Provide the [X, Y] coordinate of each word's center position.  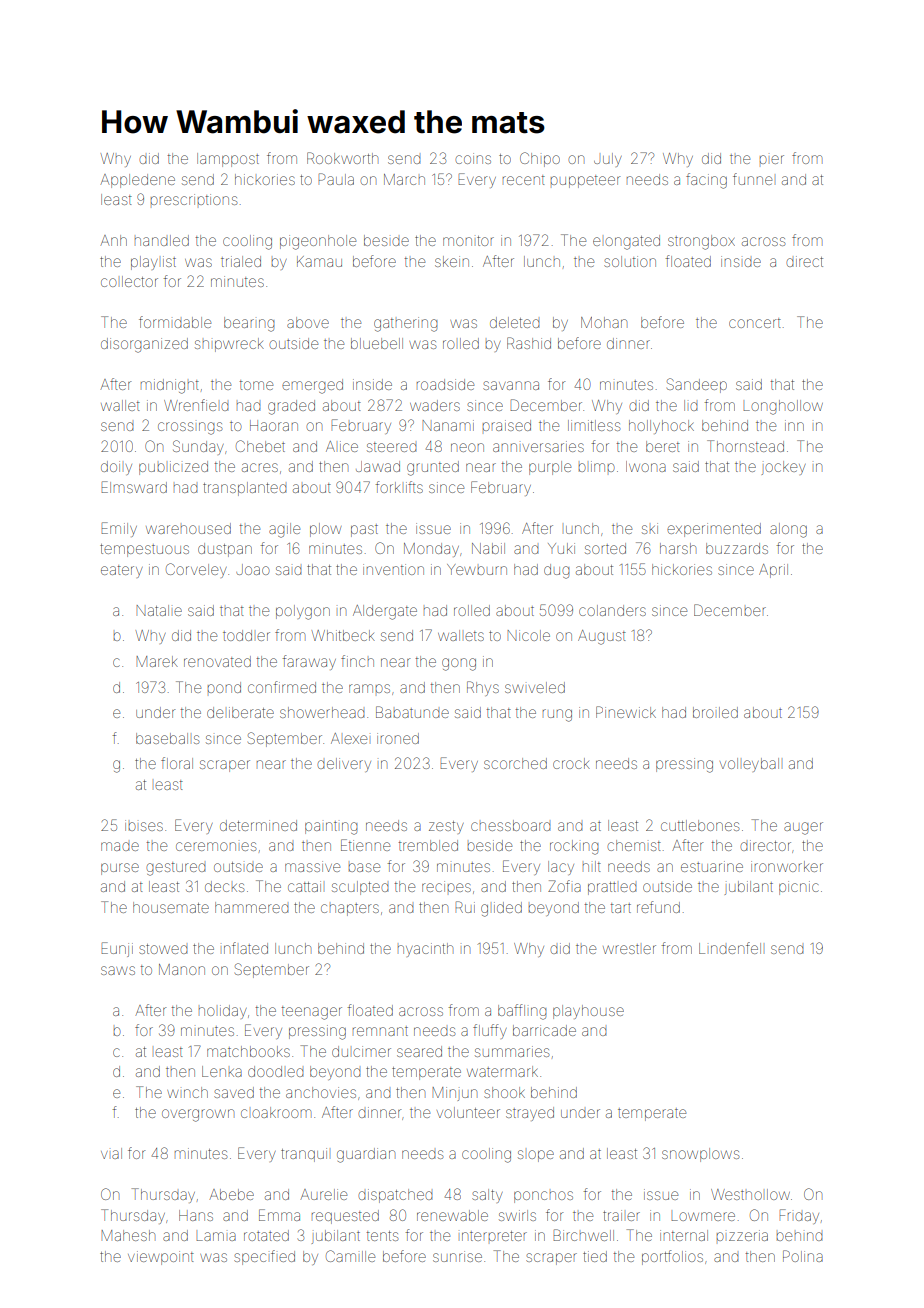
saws [118, 970]
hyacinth [425, 950]
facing [706, 181]
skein [452, 261]
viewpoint [161, 1258]
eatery [122, 571]
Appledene [137, 181]
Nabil [488, 548]
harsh [678, 548]
